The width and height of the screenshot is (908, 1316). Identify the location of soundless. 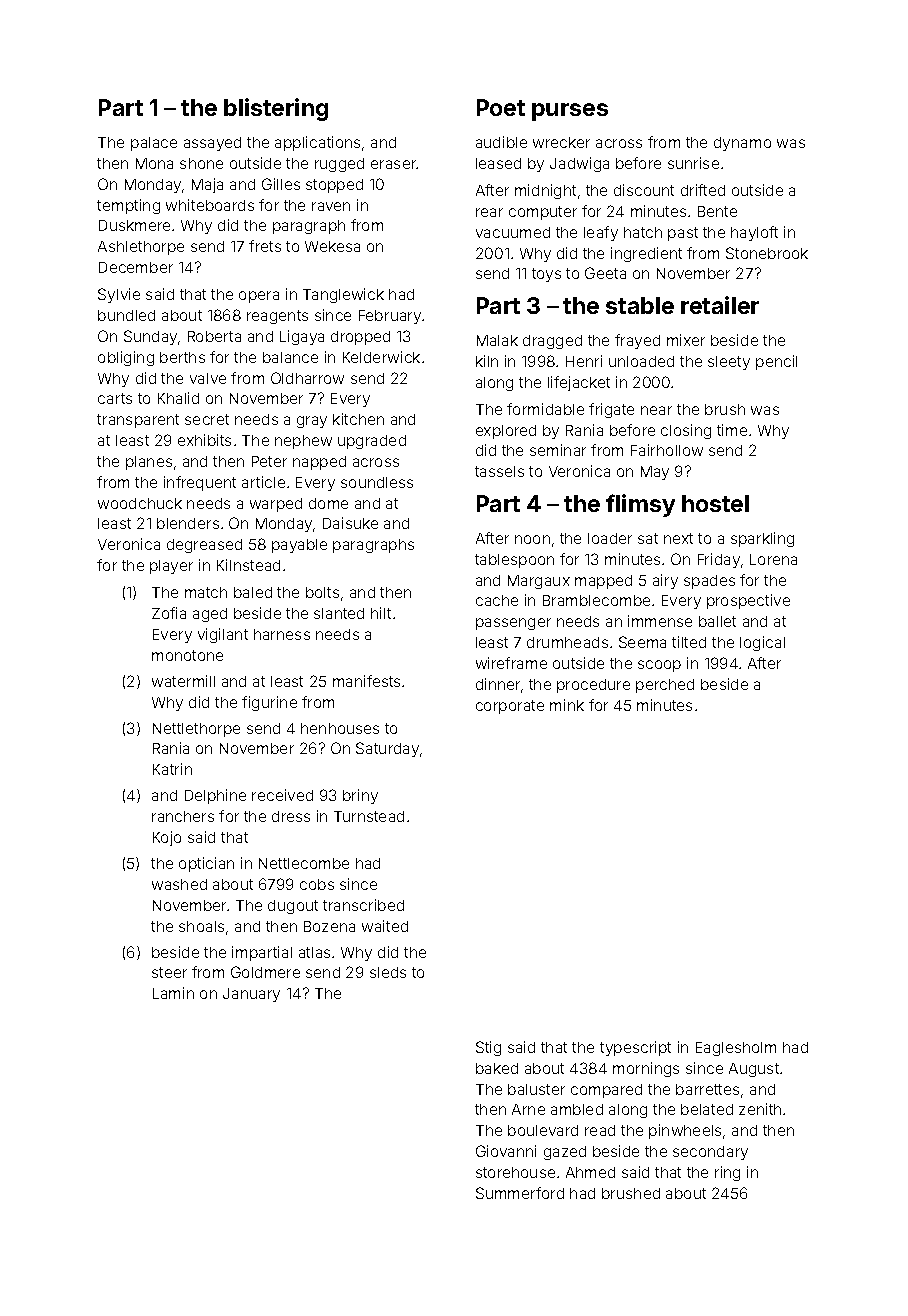
(377, 482).
